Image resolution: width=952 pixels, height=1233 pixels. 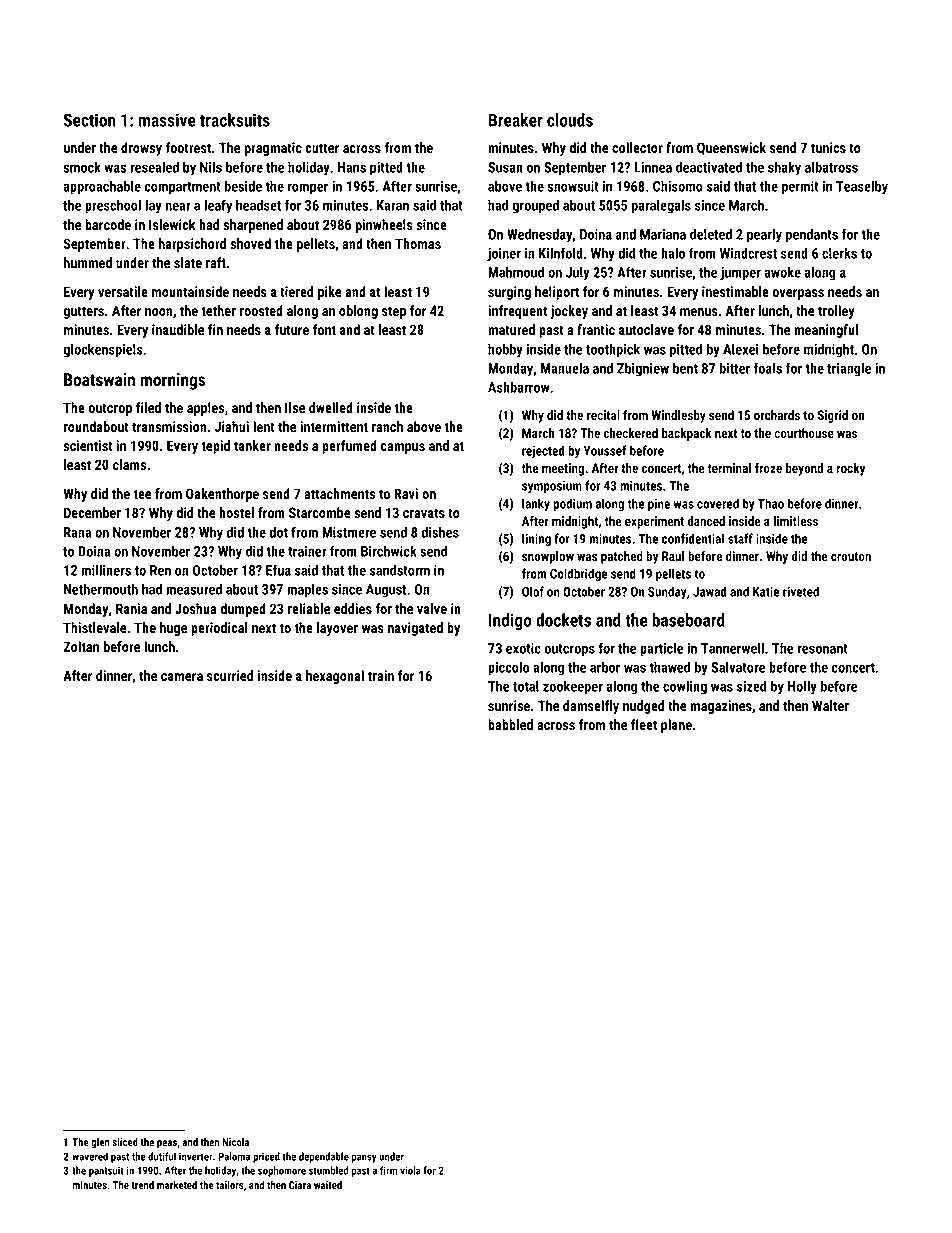 What do you see at coordinates (211, 167) in the image?
I see `Nils` at bounding box center [211, 167].
